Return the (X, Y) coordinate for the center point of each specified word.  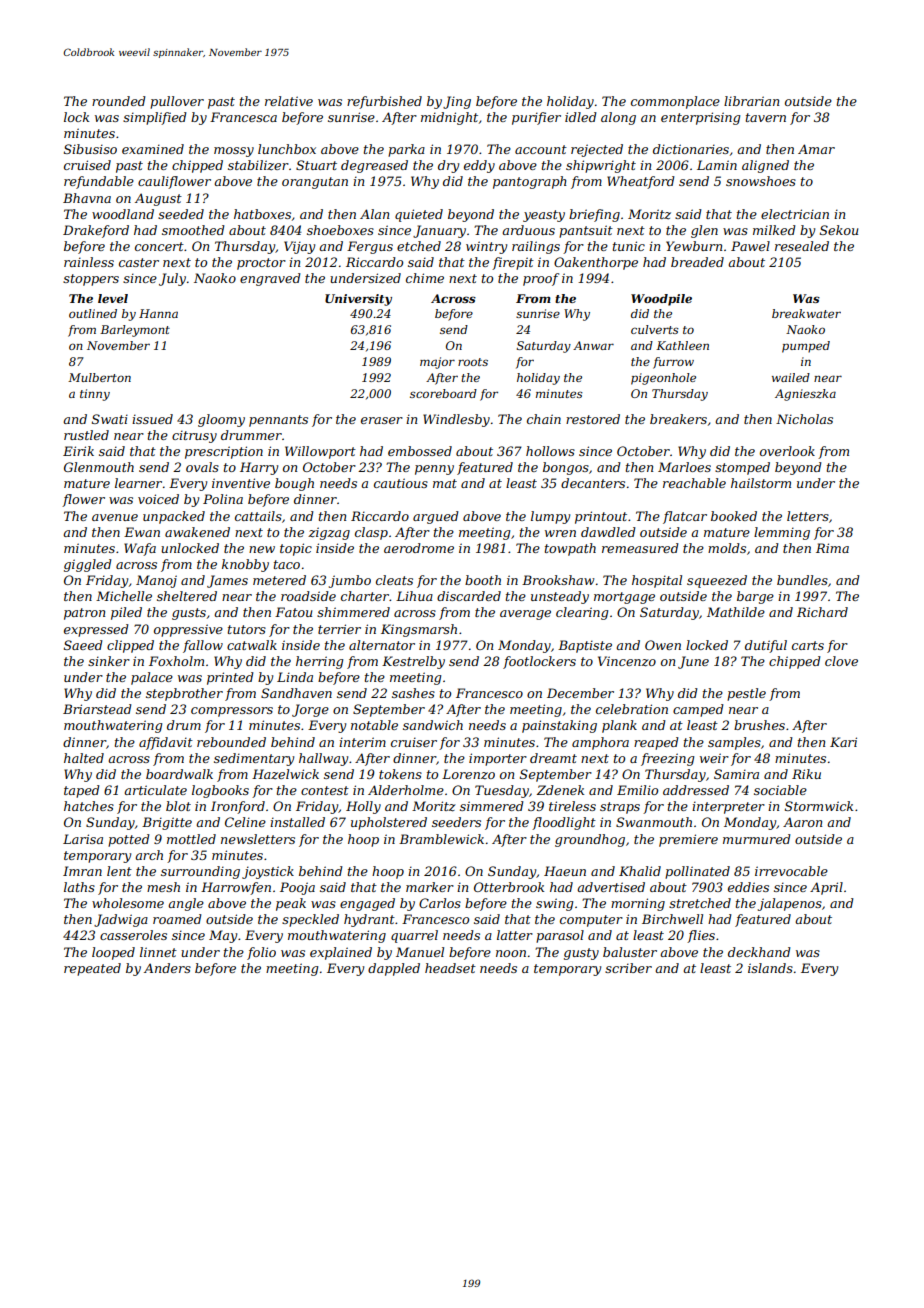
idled (581, 117)
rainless (89, 262)
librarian (751, 101)
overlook (787, 451)
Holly (363, 807)
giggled (88, 565)
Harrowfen (236, 888)
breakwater (806, 313)
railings (536, 247)
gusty (581, 954)
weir (714, 758)
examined (153, 149)
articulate (155, 790)
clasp (371, 533)
